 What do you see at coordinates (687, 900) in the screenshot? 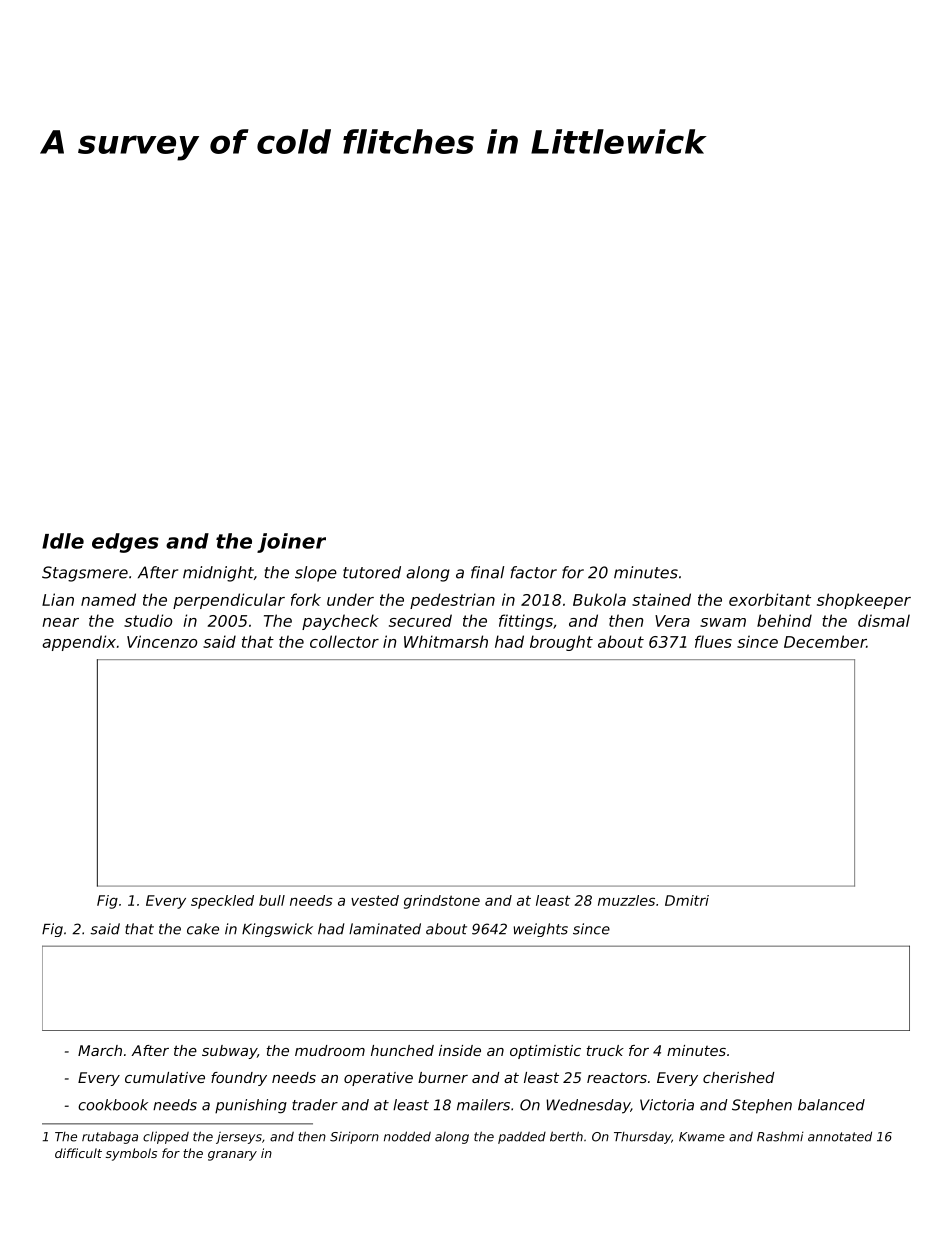
I see `Dmitri` at bounding box center [687, 900].
